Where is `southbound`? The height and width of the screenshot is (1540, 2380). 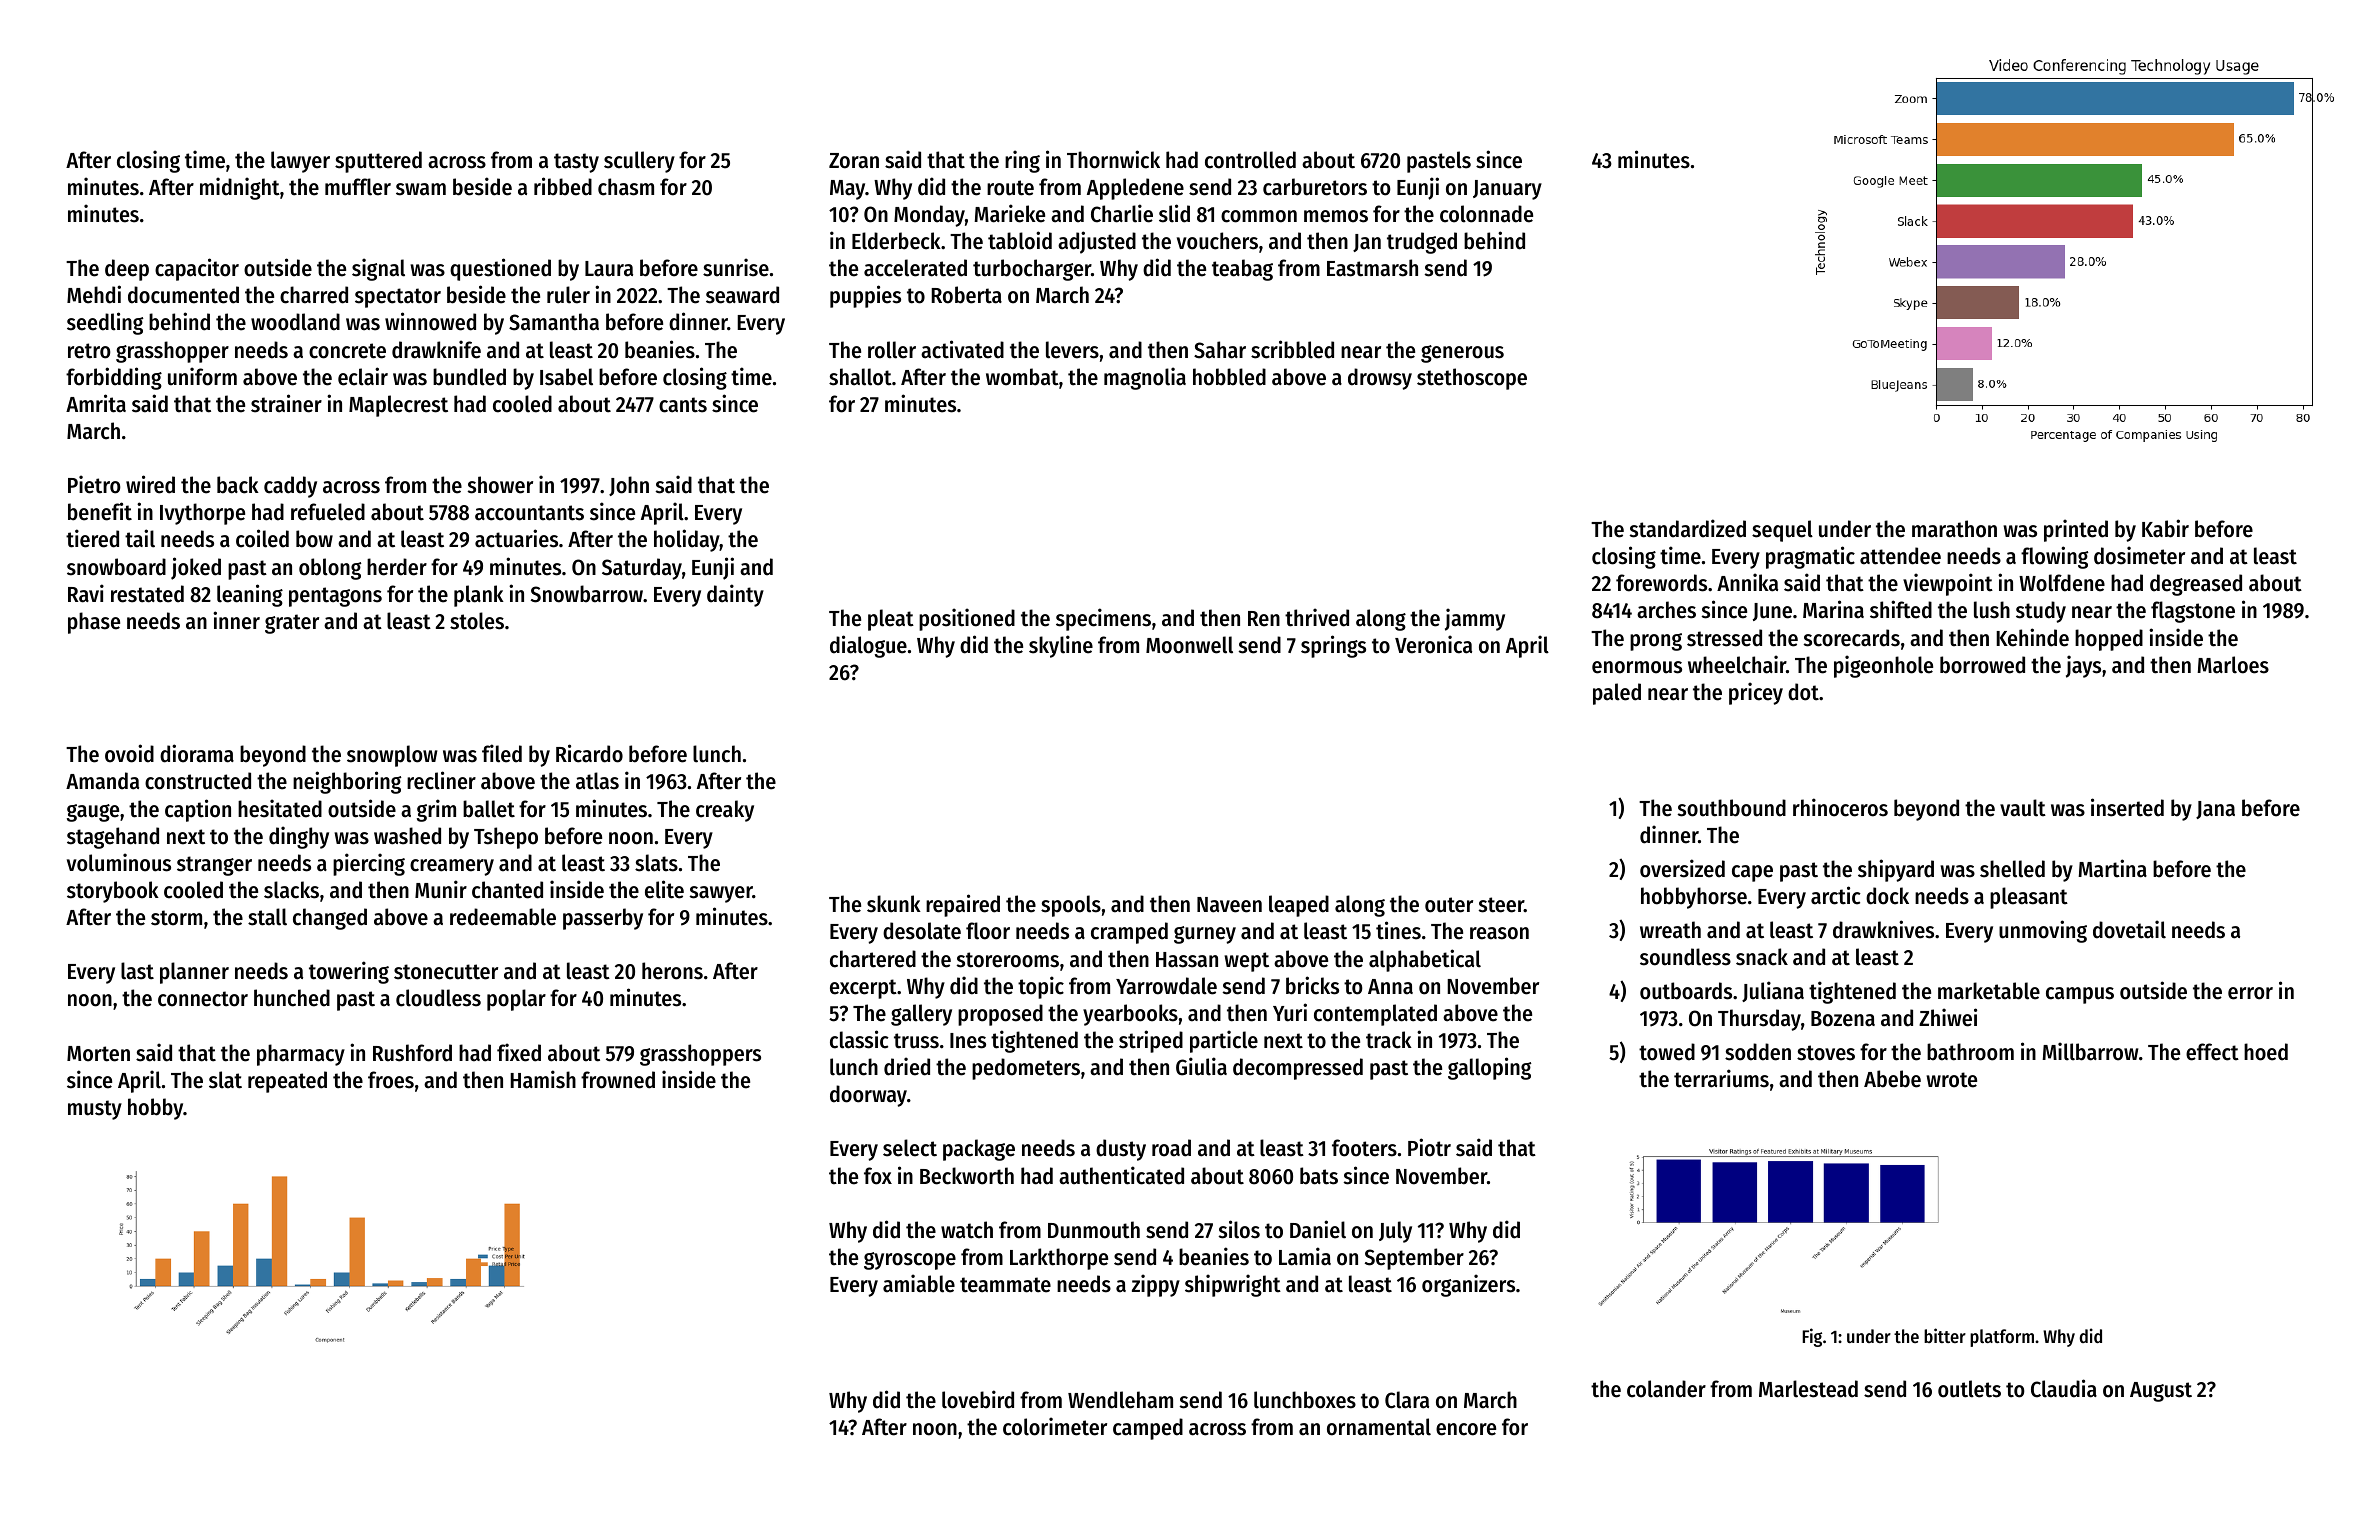 southbound is located at coordinates (1732, 808).
